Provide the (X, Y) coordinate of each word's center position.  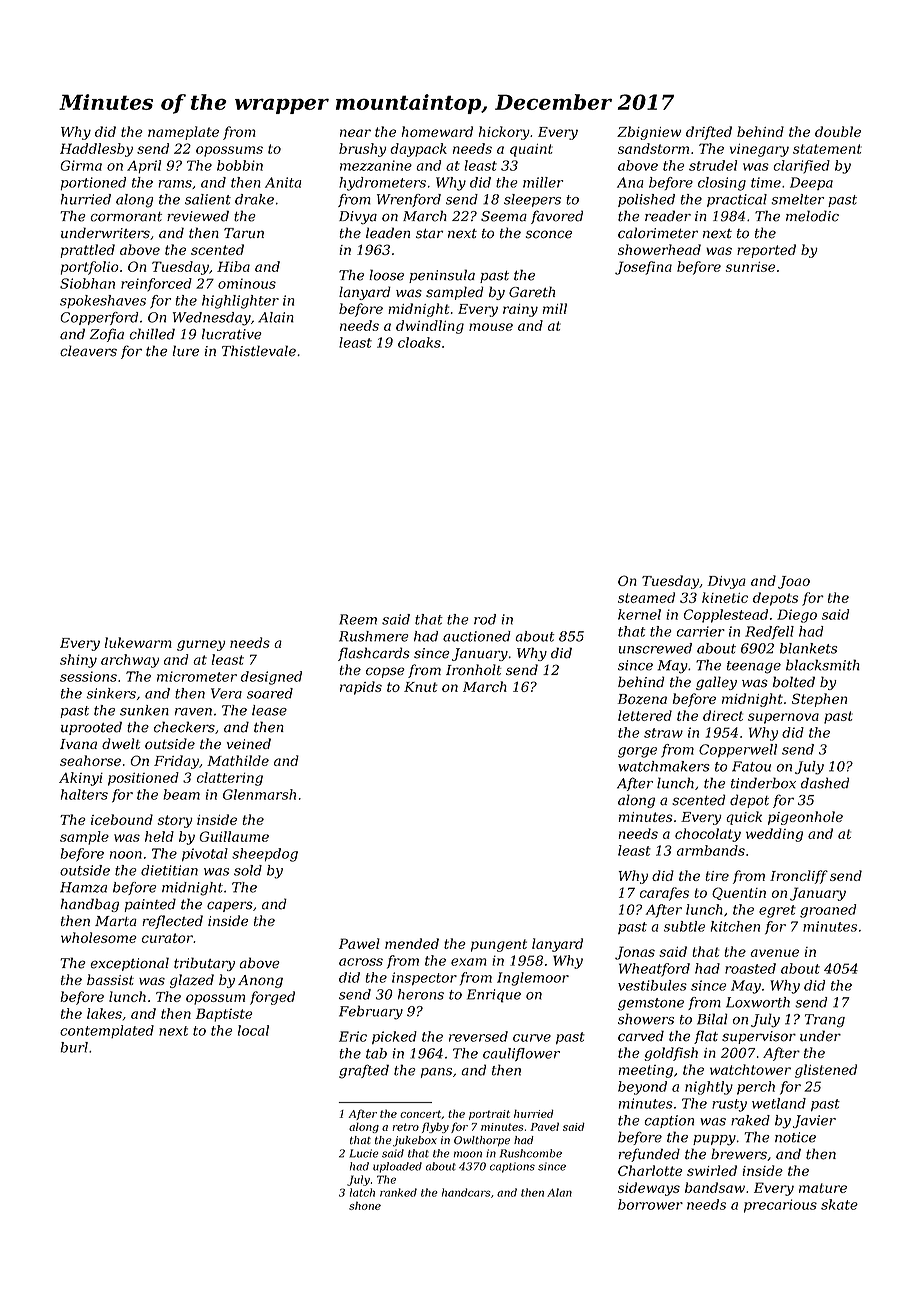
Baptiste (224, 1015)
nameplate (183, 133)
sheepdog (265, 855)
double (838, 131)
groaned (828, 911)
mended (412, 943)
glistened (826, 1071)
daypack (418, 150)
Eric (353, 1036)
